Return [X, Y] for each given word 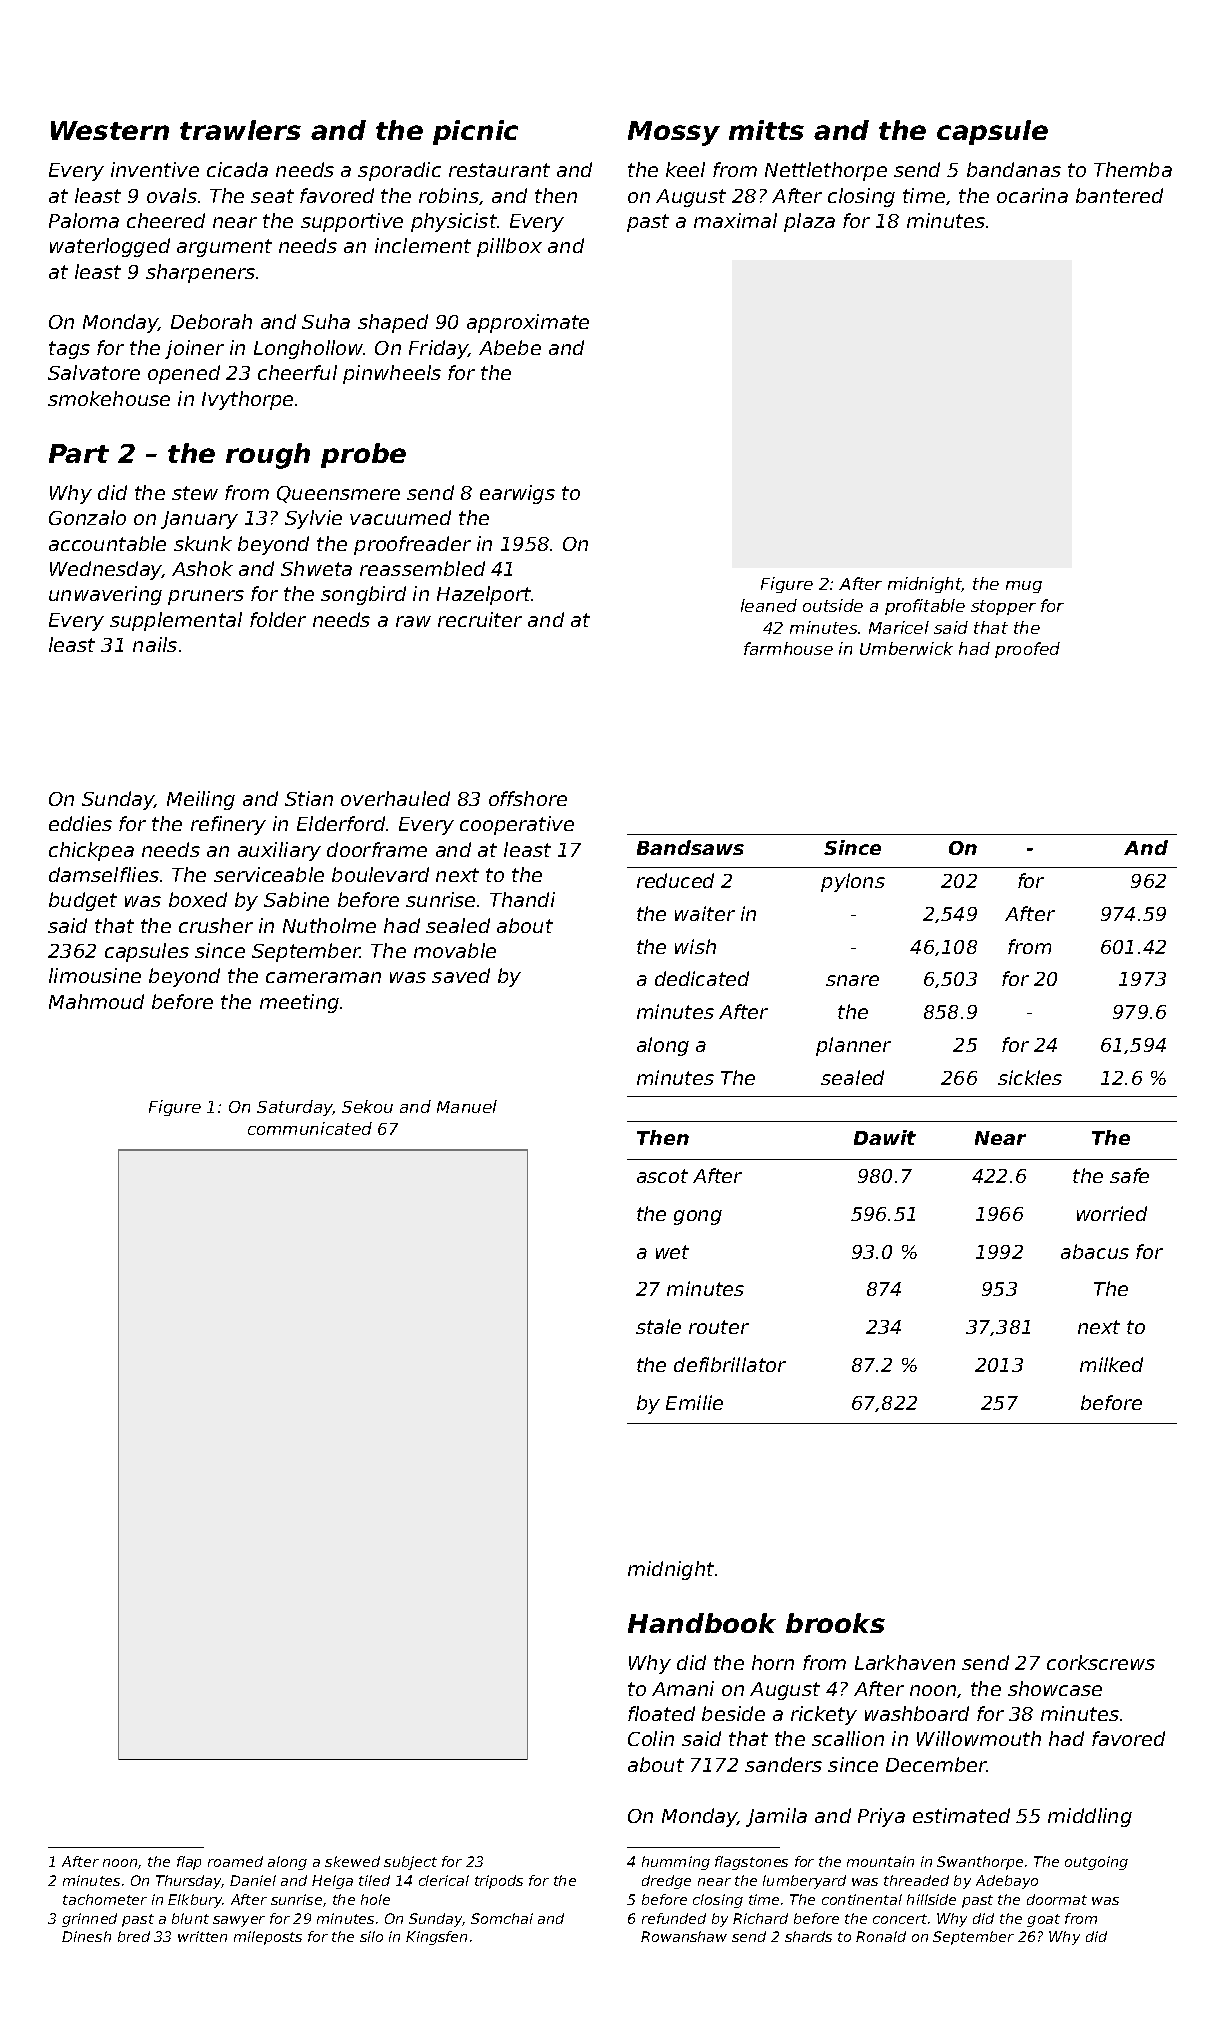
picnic [475, 132]
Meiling [201, 800]
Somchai [502, 1918]
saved [461, 975]
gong [698, 1217]
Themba [1133, 169]
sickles [1030, 1077]
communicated [310, 1128]
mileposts [268, 1938]
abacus [1095, 1251]
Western [110, 130]
